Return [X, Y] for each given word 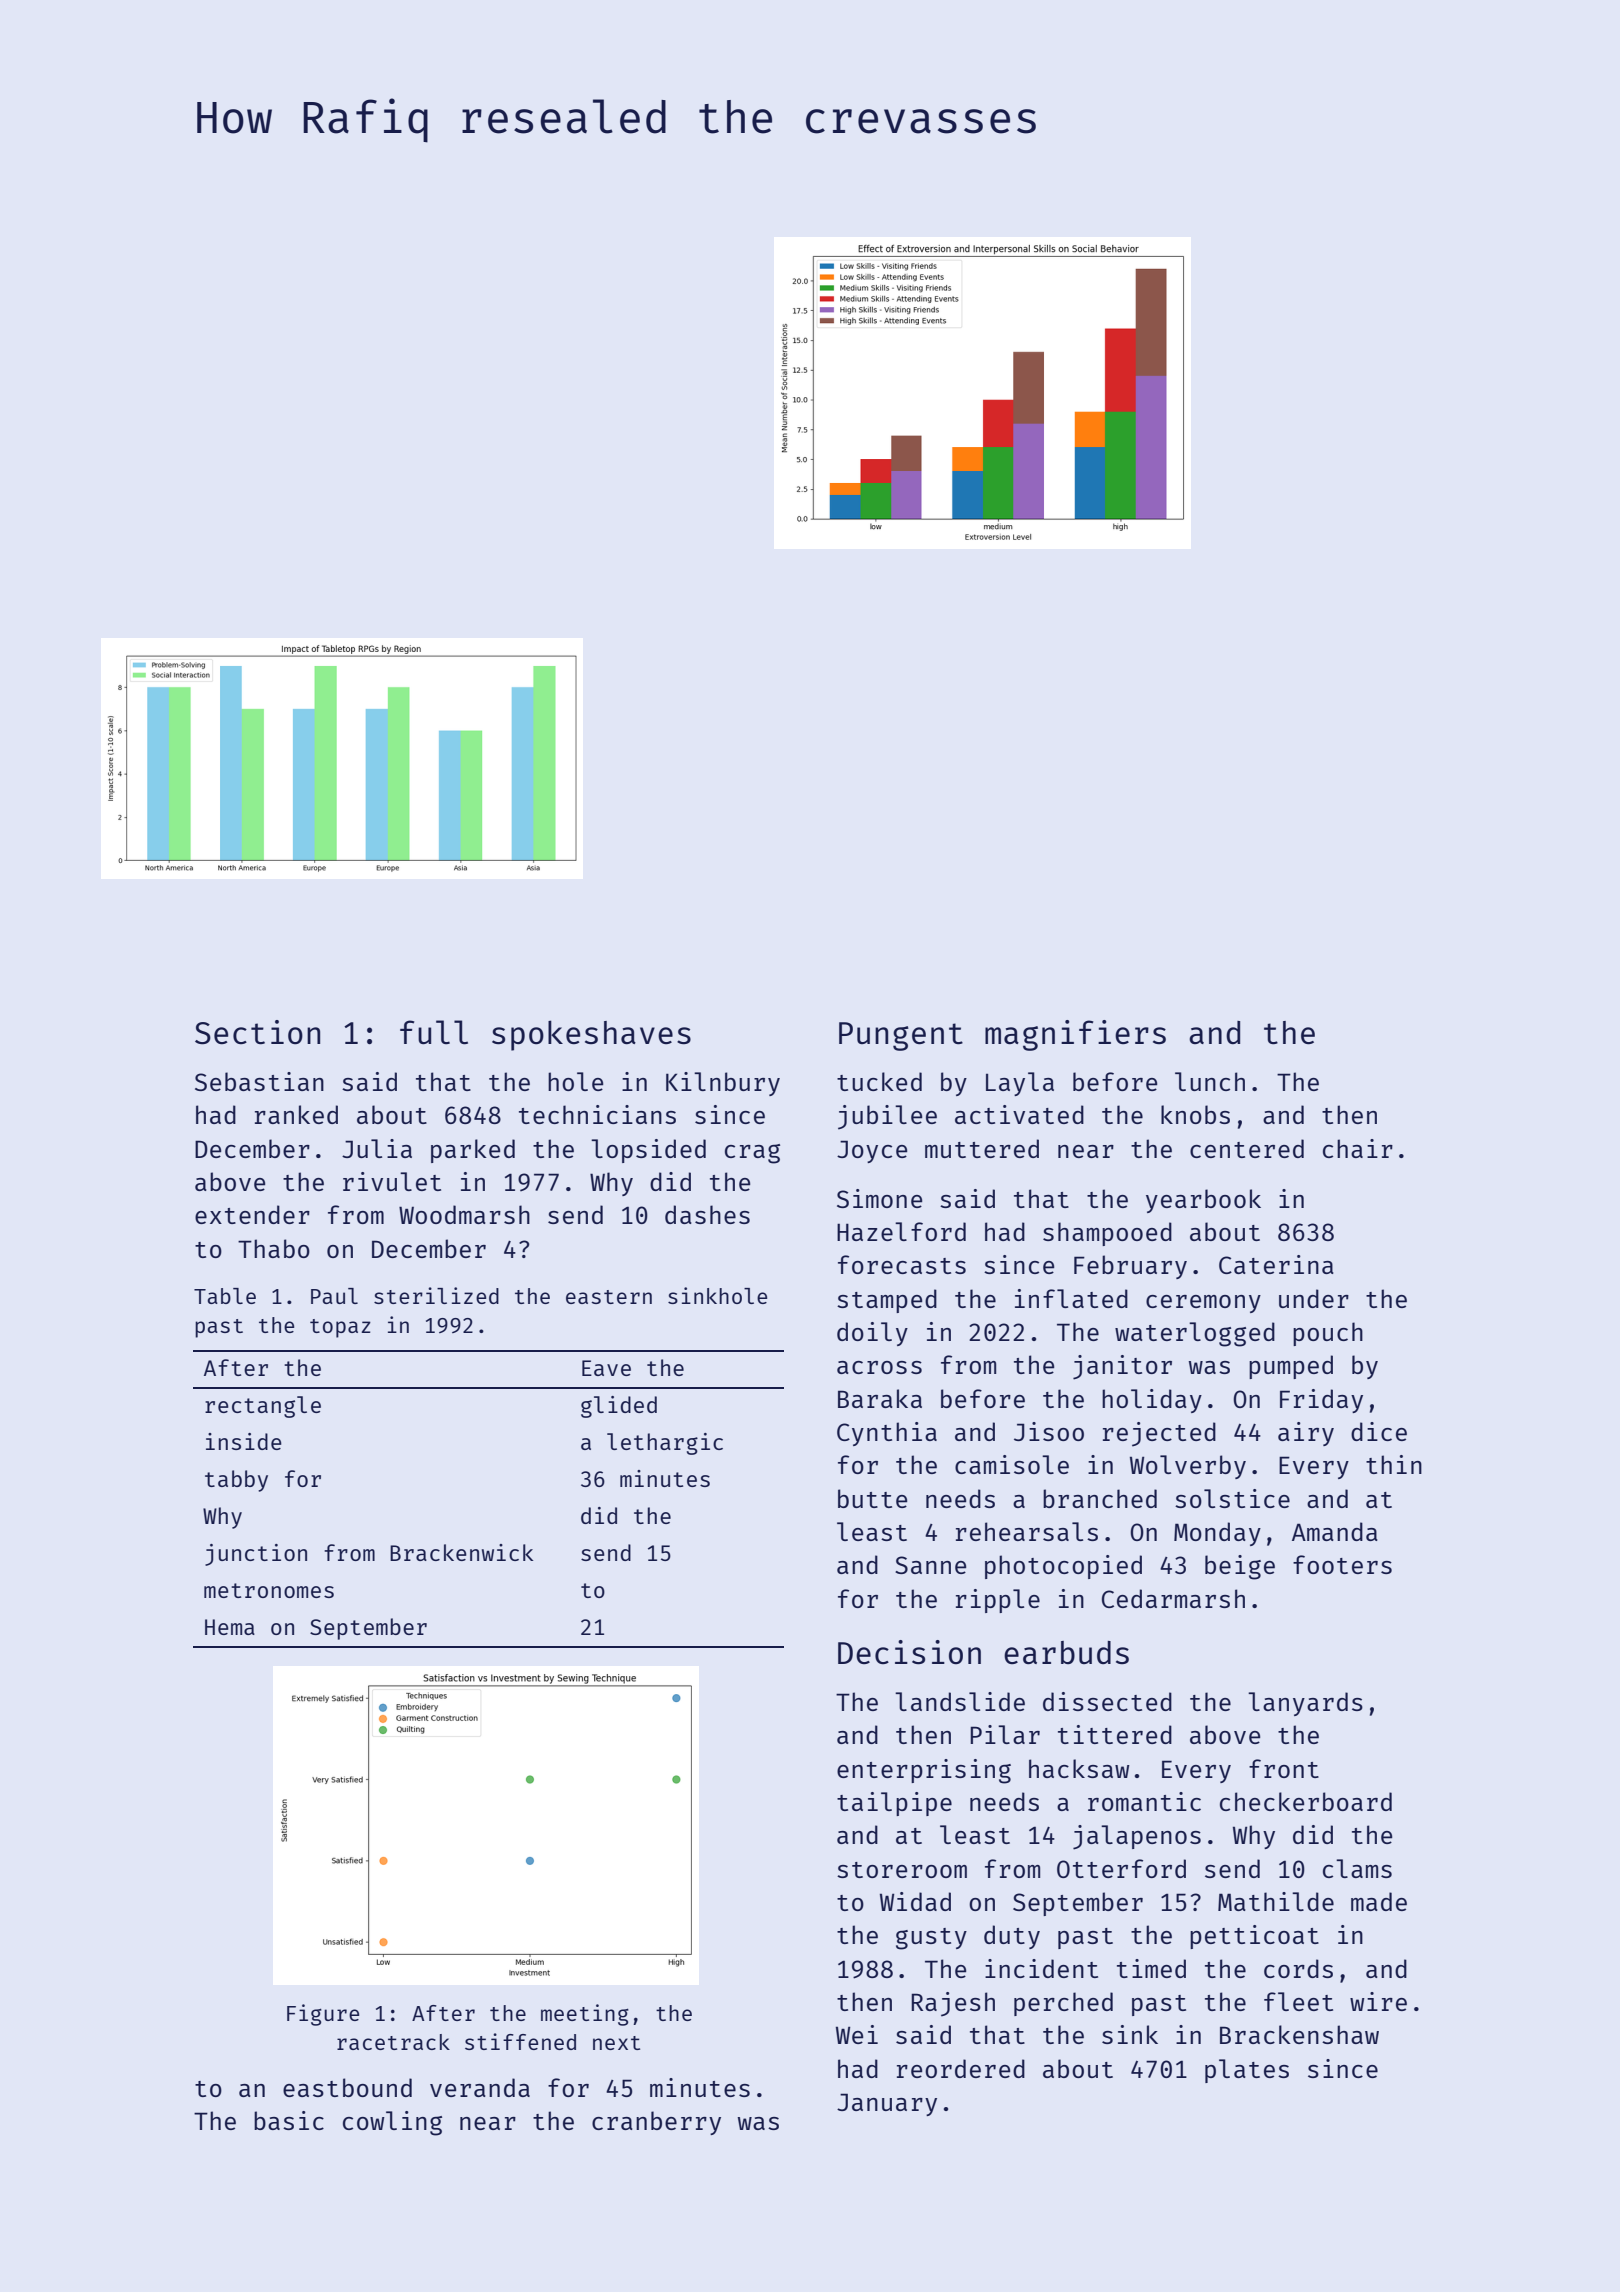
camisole [1012, 1464]
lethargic [665, 1444]
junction [256, 1555]
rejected [1159, 1434]
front [1284, 1768]
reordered [961, 2068]
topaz [340, 1328]
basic [289, 2120]
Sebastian [259, 1081]
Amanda [1335, 1531]
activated [1019, 1114]
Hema [230, 1627]
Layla [1020, 1084]
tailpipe [894, 1804]
